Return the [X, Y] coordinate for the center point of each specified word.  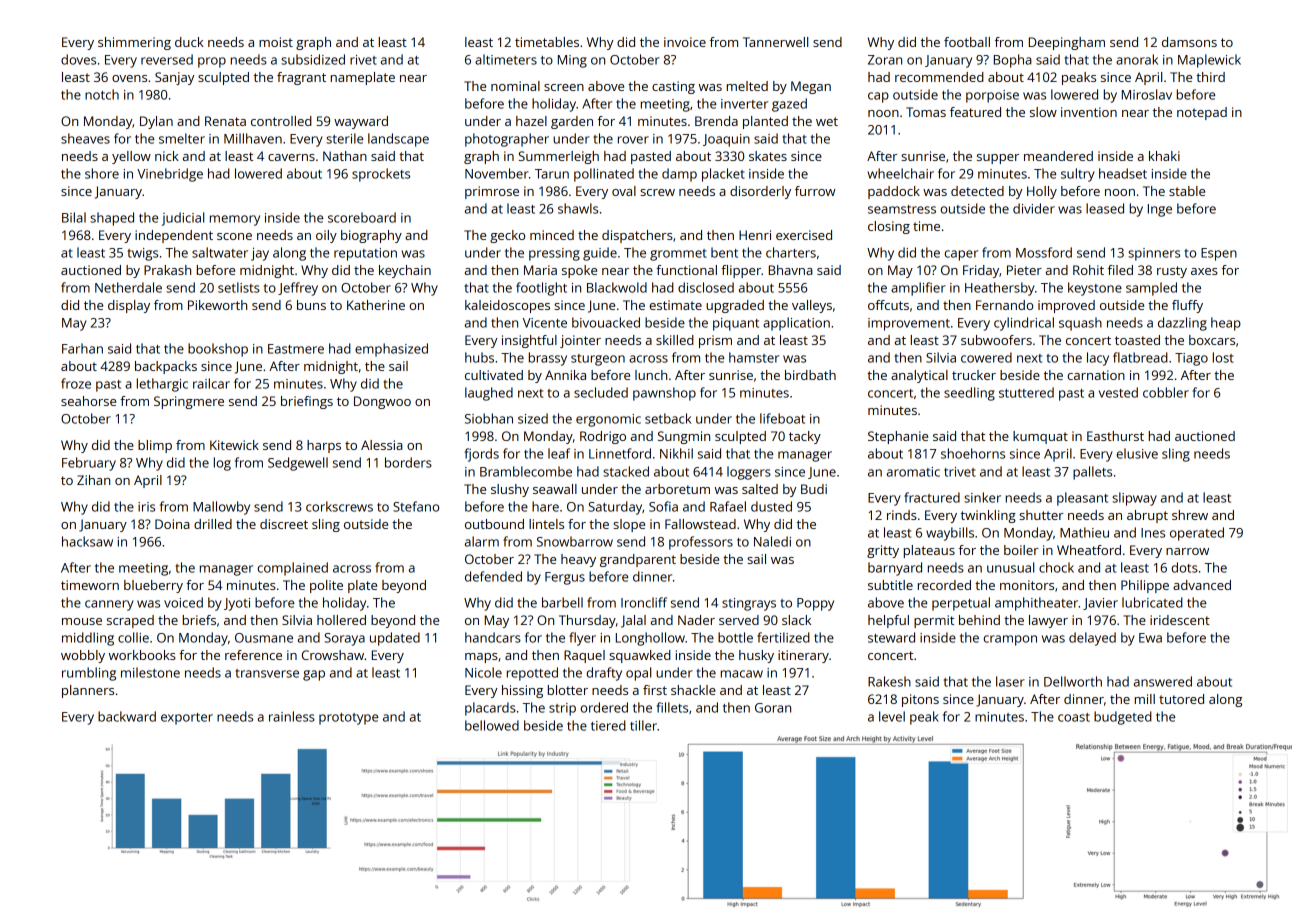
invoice [685, 42]
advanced [1202, 585]
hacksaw [87, 541]
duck [189, 42]
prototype [348, 719]
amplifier [918, 289]
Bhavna [791, 270]
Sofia [663, 506]
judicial [183, 219]
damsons [1189, 42]
